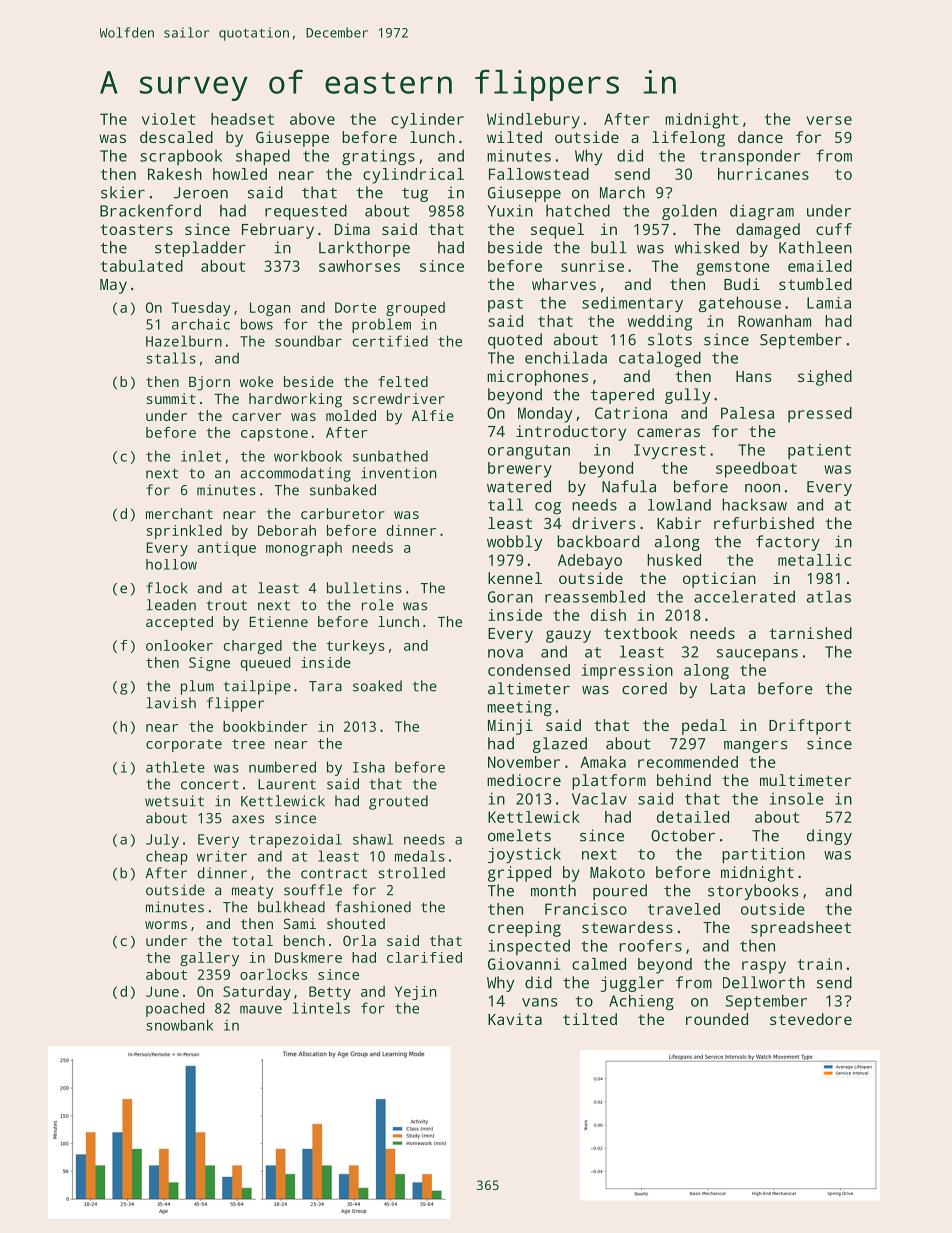 The image size is (952, 1233). Describe the element at coordinates (510, 211) in the screenshot. I see `Yuxin` at that location.
